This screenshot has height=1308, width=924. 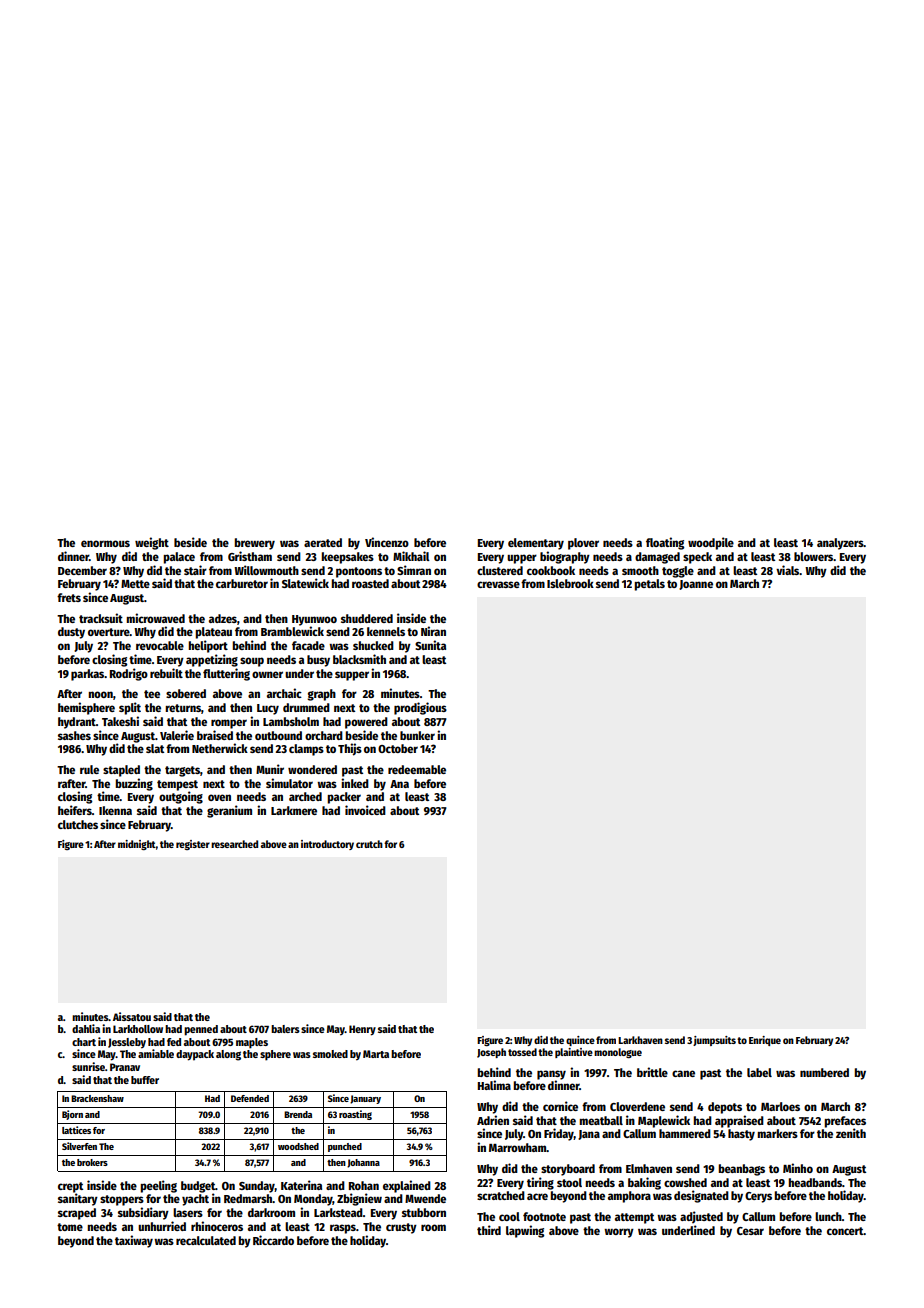 I want to click on scratched, so click(x=501, y=1195).
